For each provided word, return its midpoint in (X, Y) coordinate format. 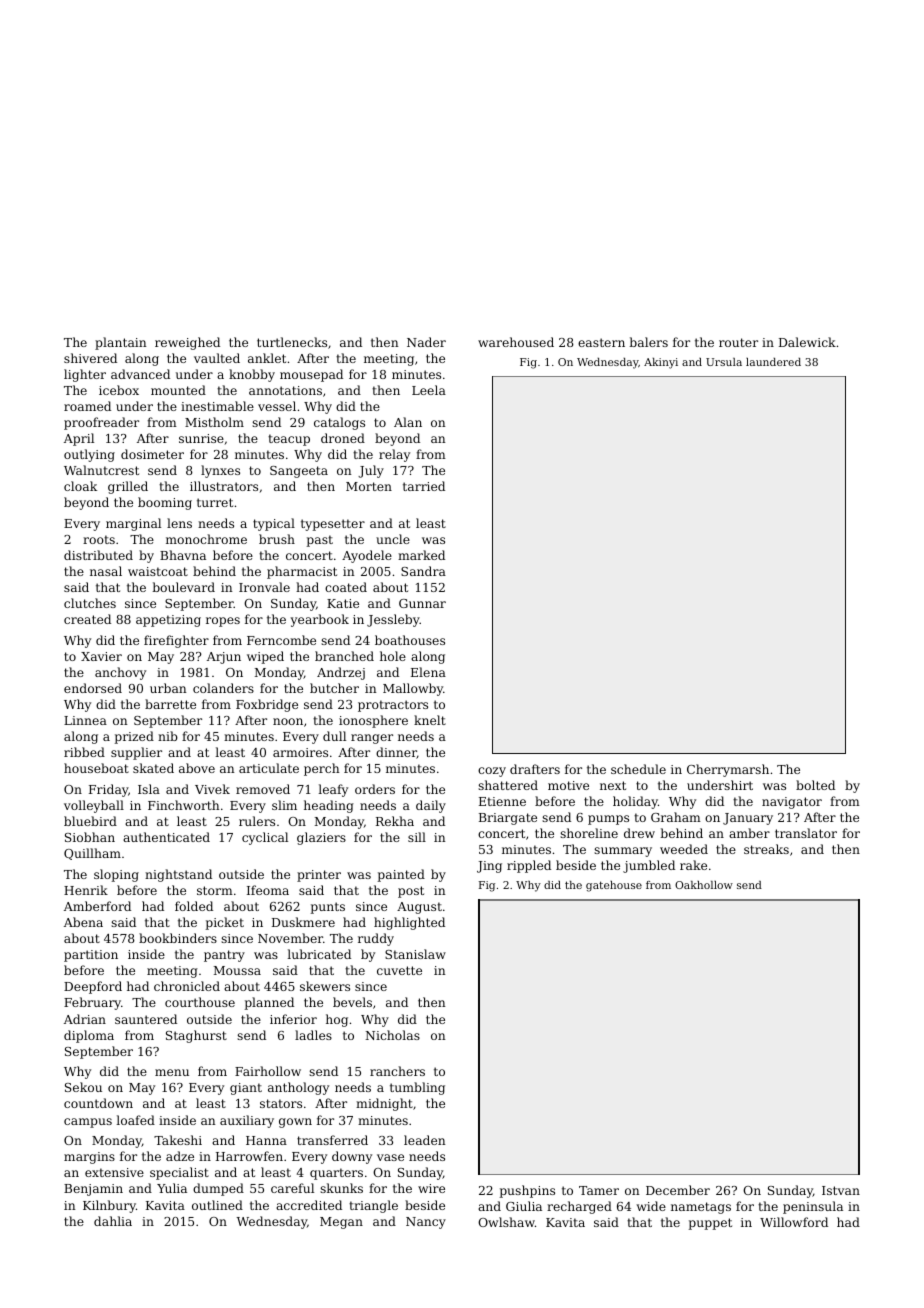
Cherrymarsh (728, 770)
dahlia (113, 1221)
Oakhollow (704, 885)
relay (394, 455)
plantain (121, 343)
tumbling (417, 1088)
